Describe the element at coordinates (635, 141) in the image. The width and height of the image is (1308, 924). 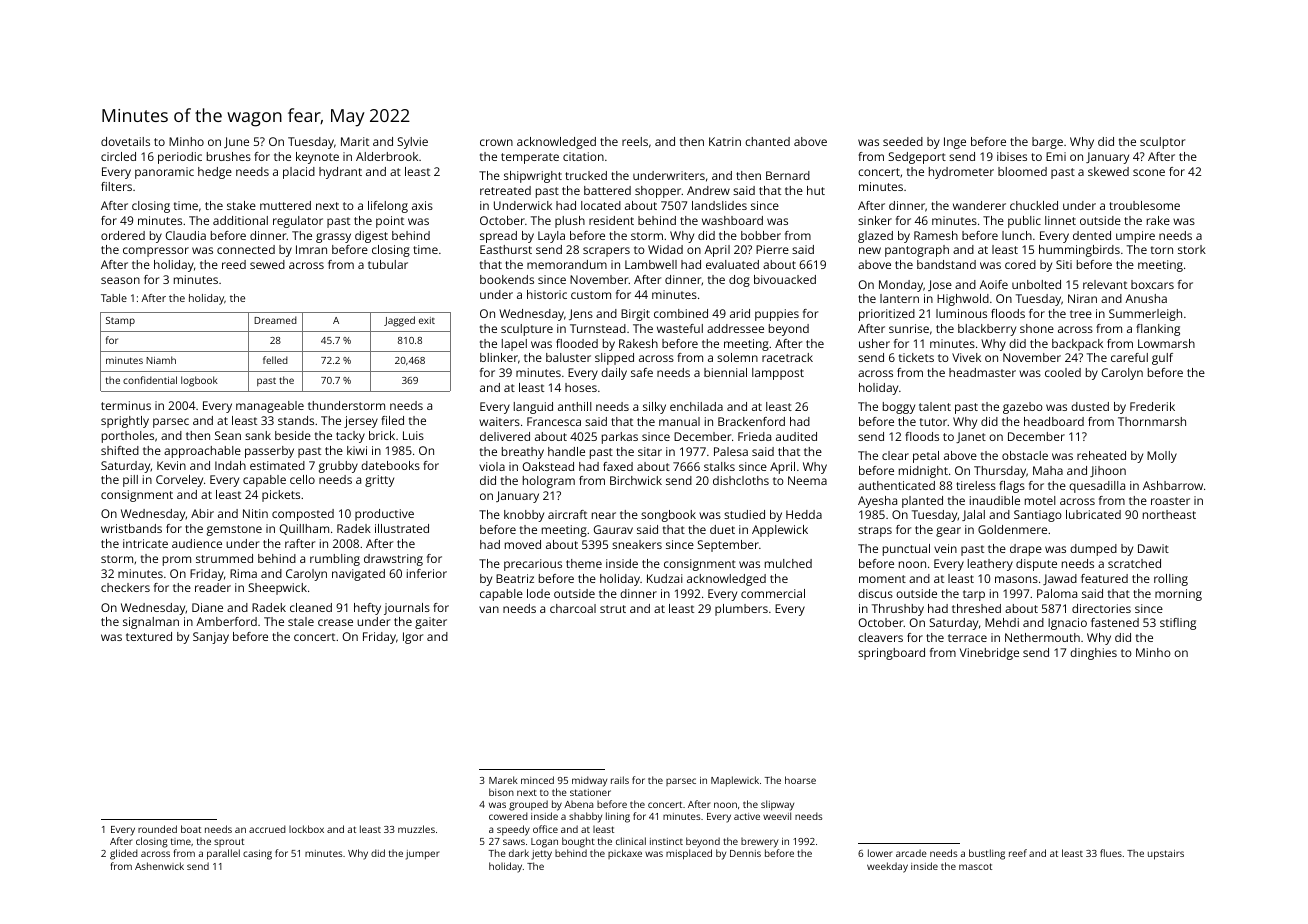
I see `reels` at that location.
